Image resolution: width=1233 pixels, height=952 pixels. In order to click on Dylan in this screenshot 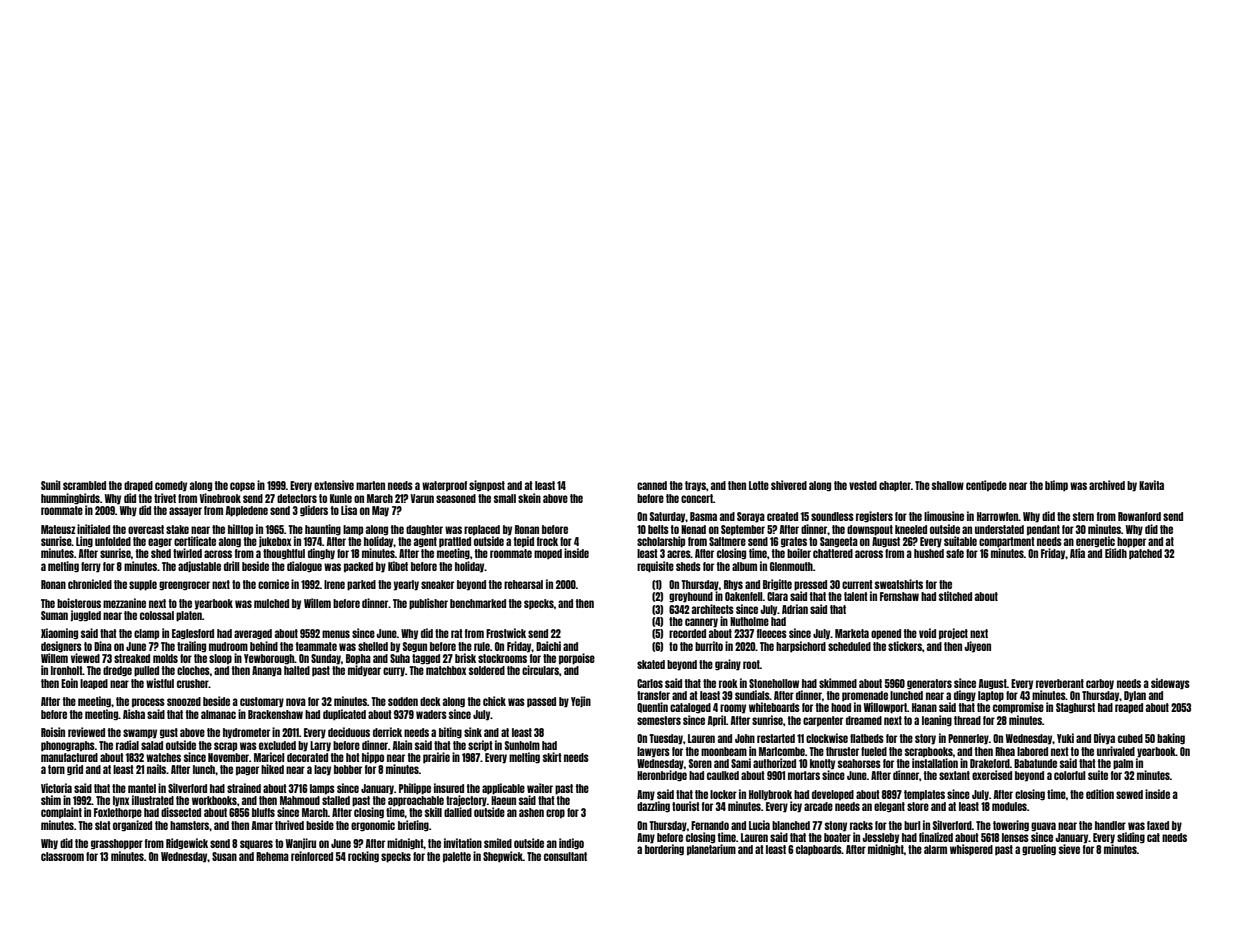, I will do `click(1135, 696)`.
